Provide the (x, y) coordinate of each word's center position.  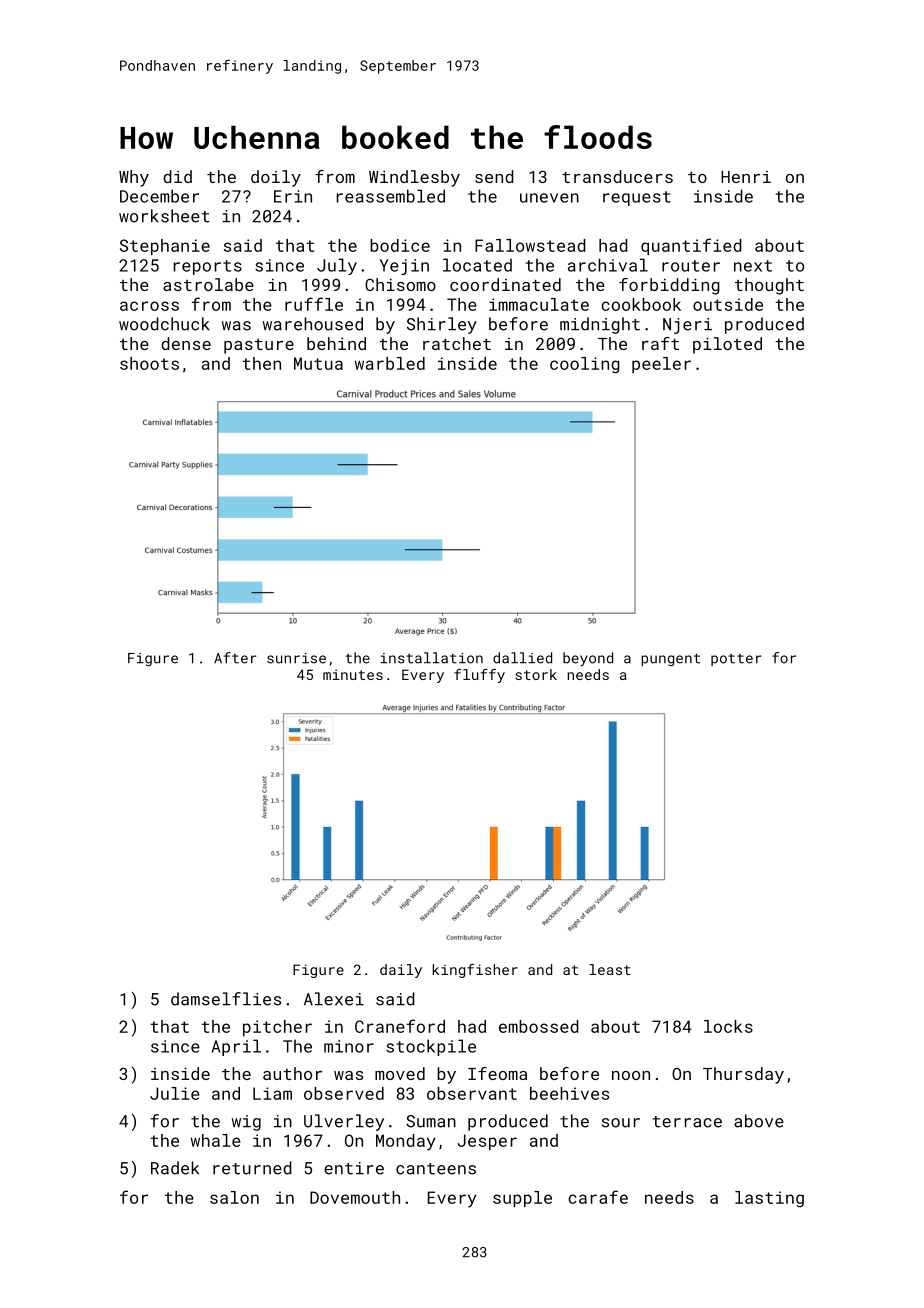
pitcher (277, 1028)
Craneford (400, 1026)
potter (736, 660)
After (235, 658)
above (759, 1121)
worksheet (164, 216)
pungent (670, 659)
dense (186, 343)
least (610, 969)
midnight (600, 325)
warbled (390, 363)
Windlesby (414, 178)
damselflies (226, 999)
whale (216, 1140)
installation (431, 658)
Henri (746, 177)
